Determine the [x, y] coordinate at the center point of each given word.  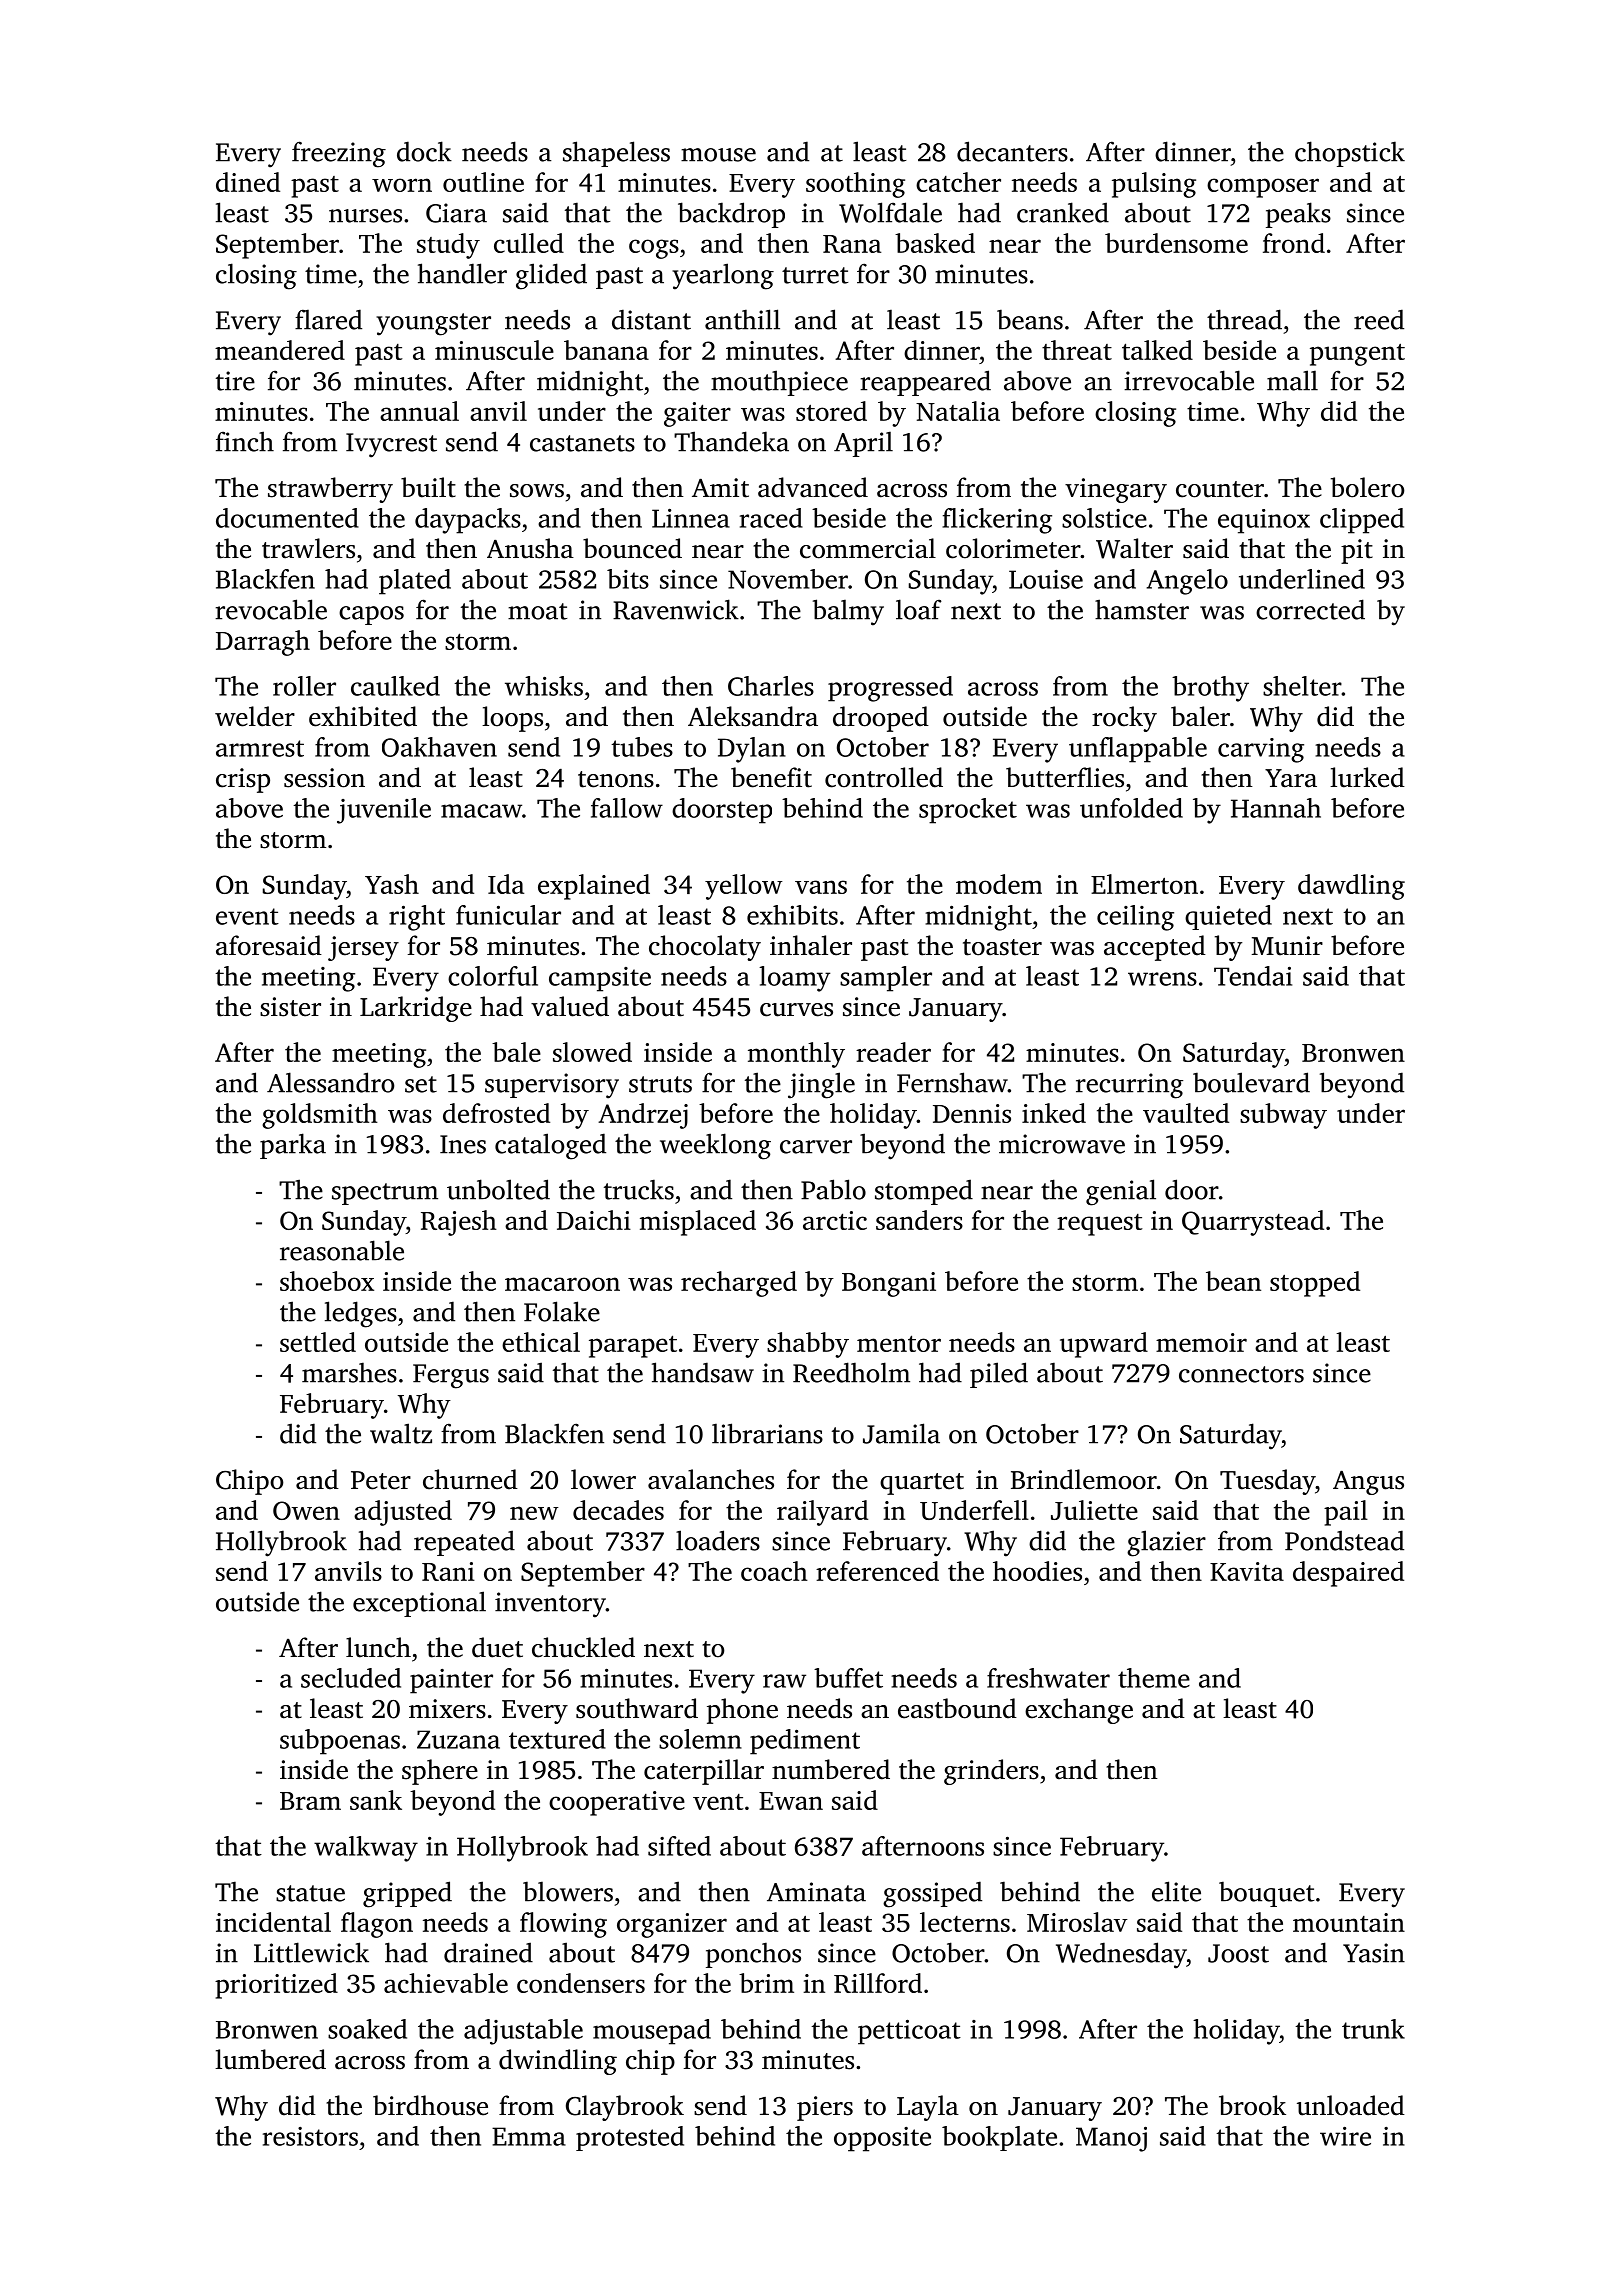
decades [618, 1510]
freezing [339, 154]
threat [1077, 350]
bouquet [1267, 1894]
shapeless [616, 154]
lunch [378, 1647]
